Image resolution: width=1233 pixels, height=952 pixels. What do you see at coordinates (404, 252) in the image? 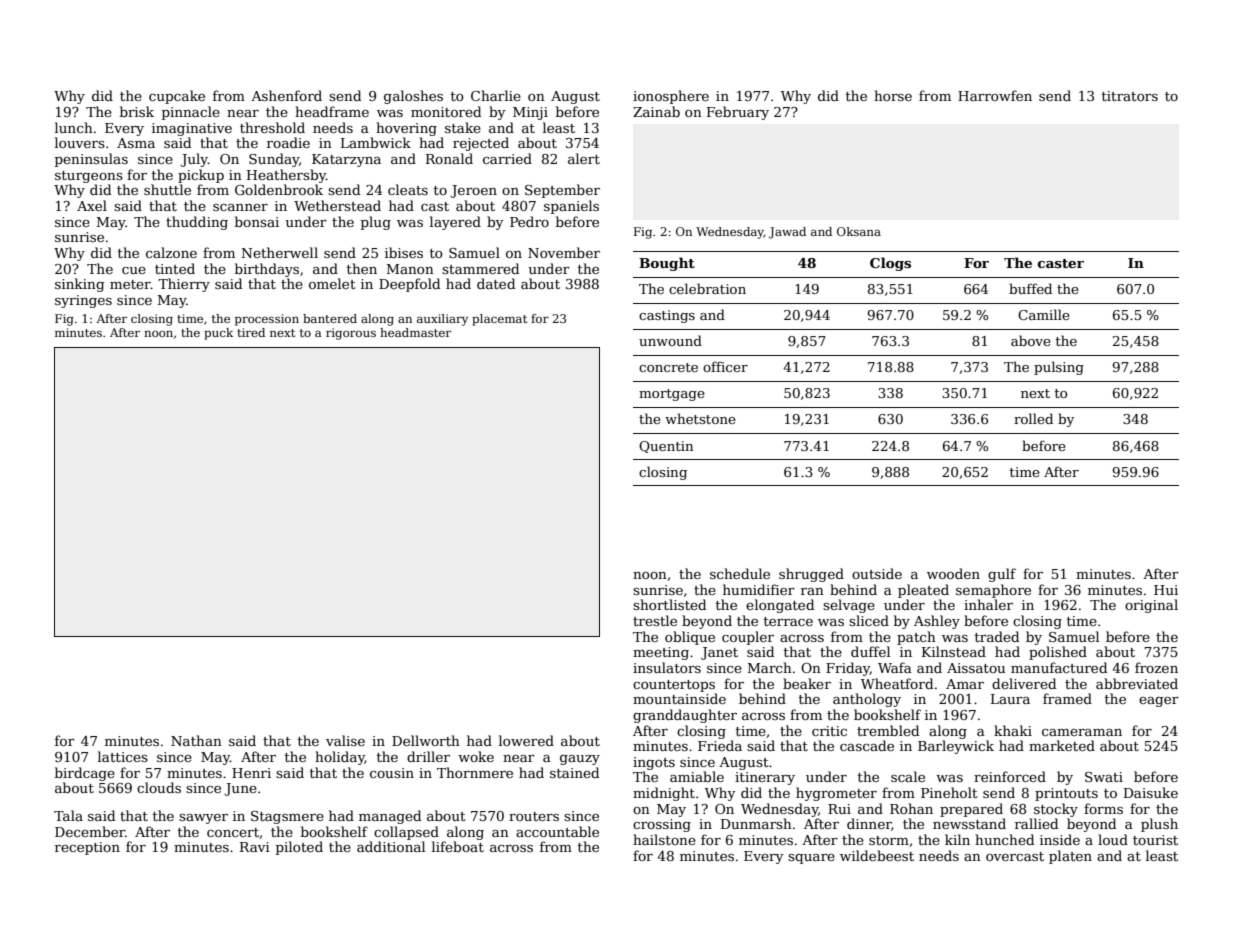
I see `ibises` at bounding box center [404, 252].
